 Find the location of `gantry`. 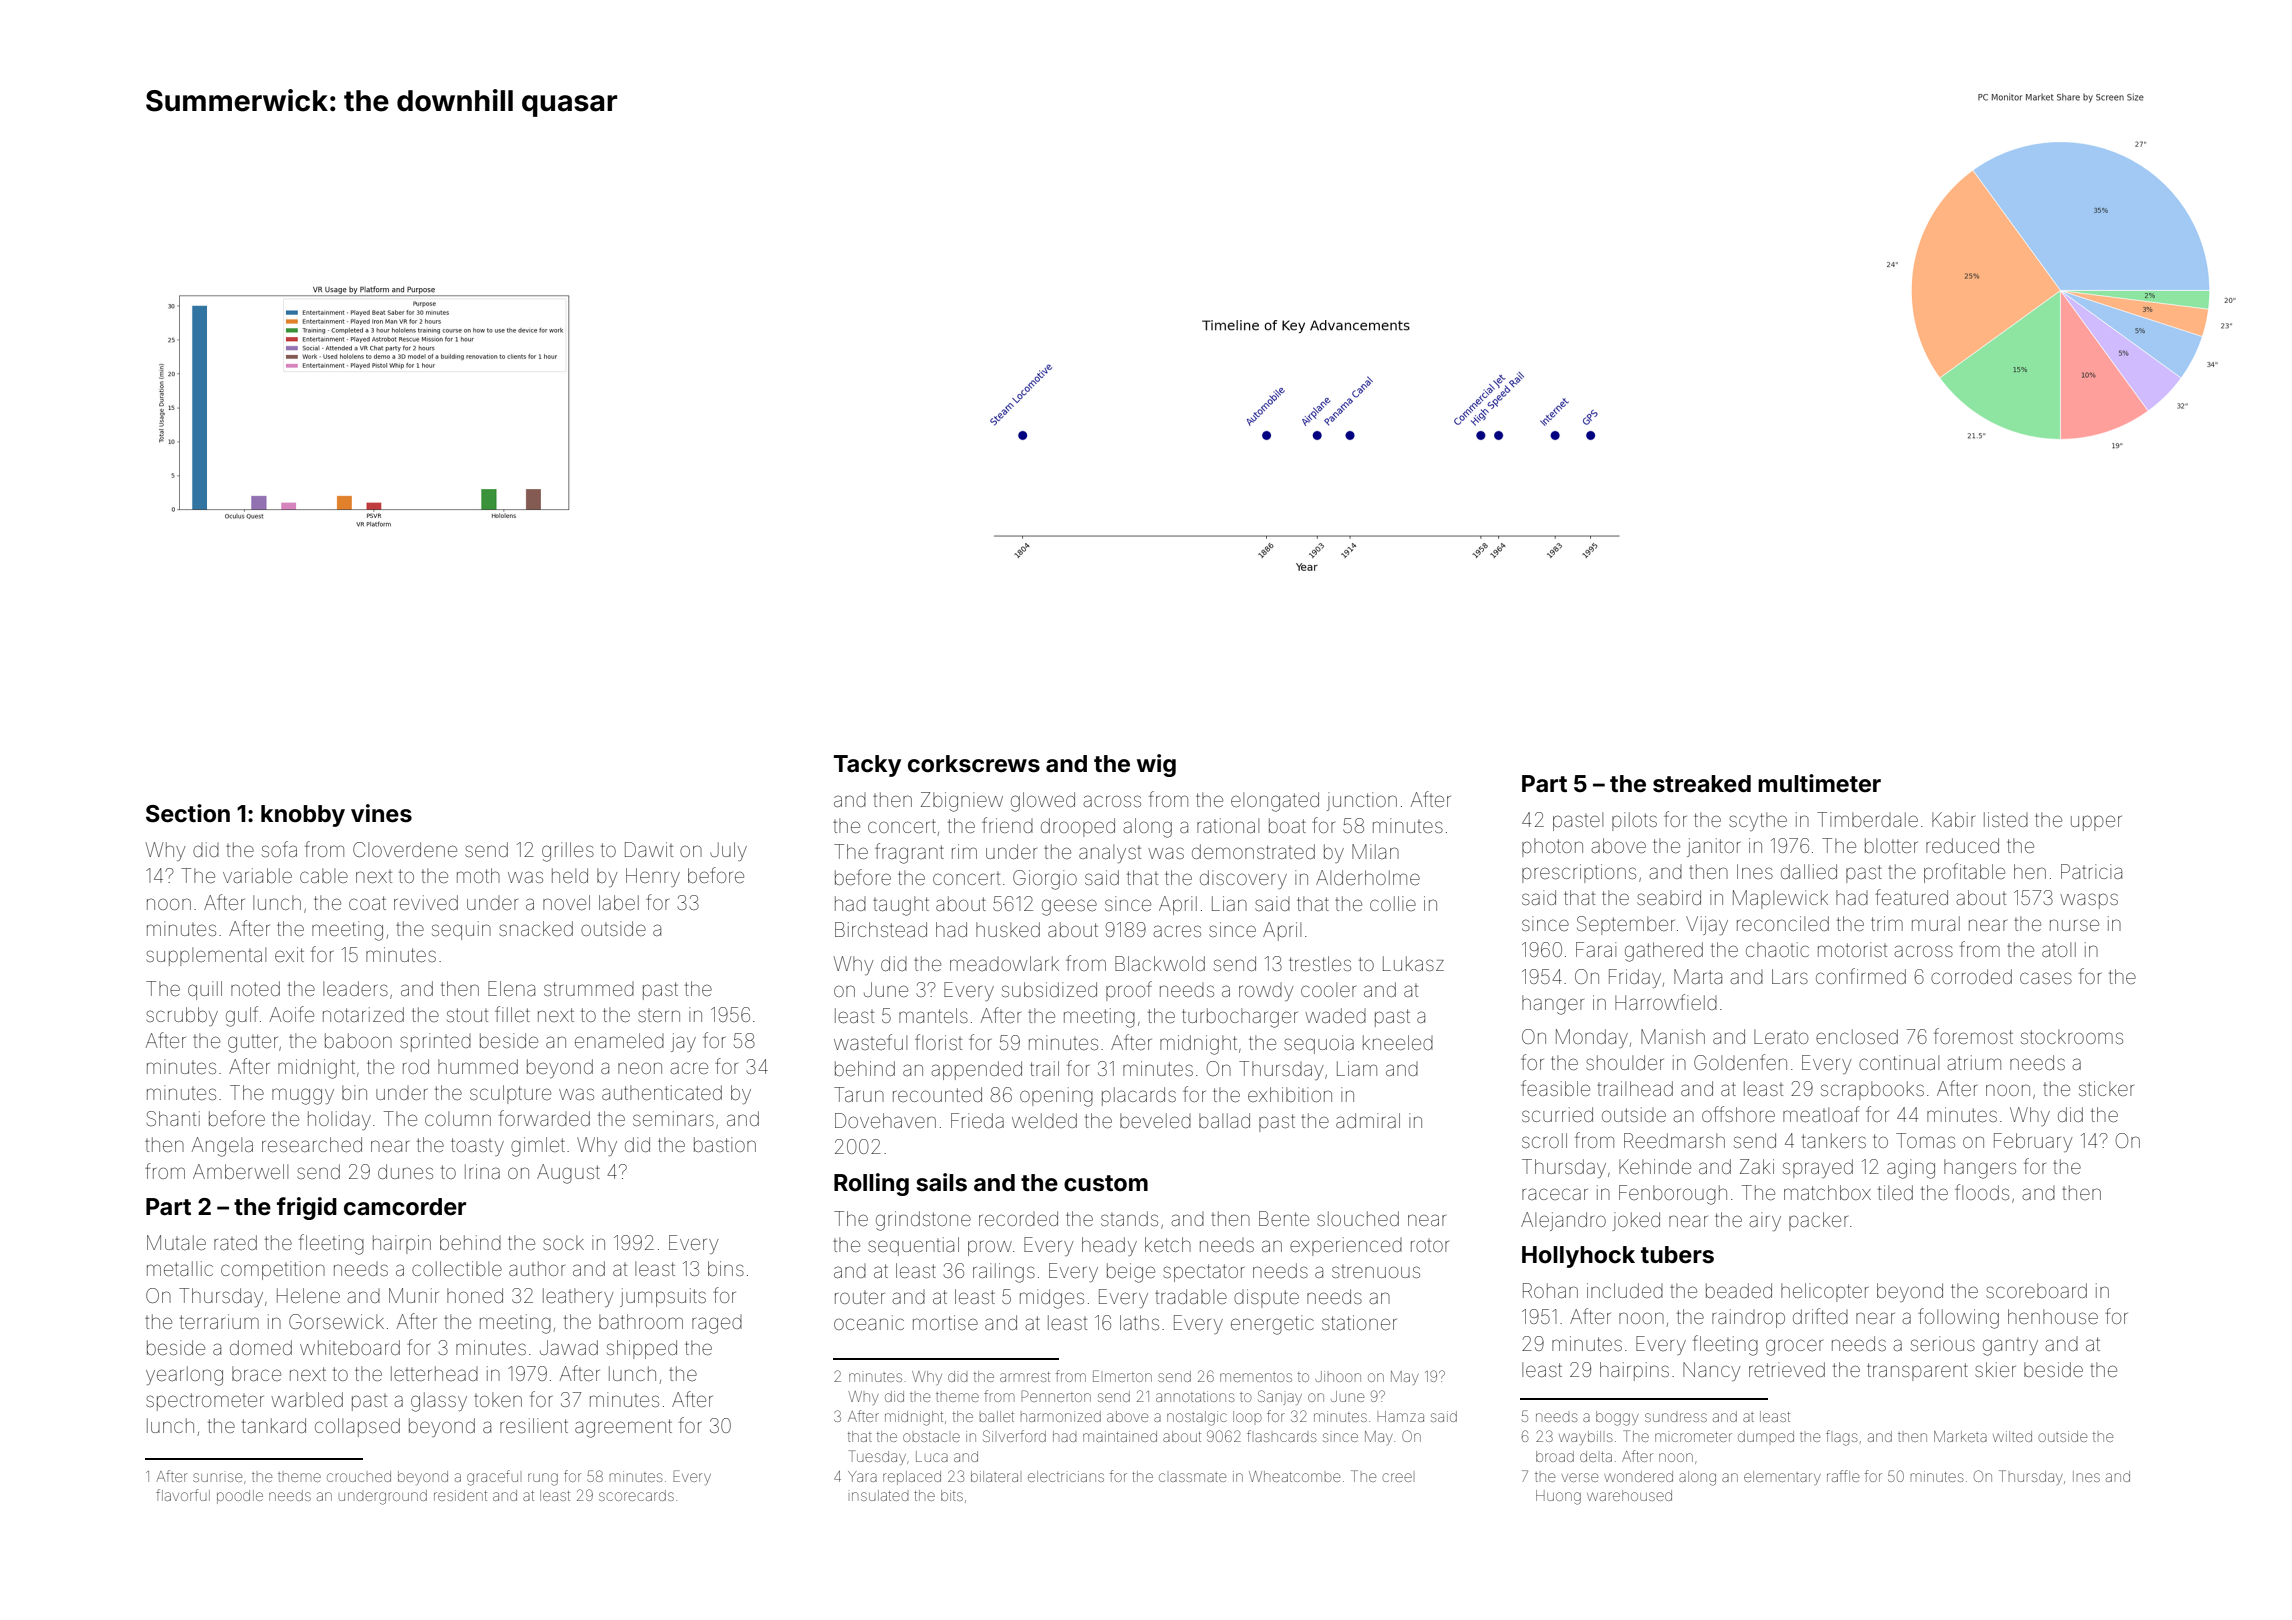

gantry is located at coordinates (2010, 1347).
